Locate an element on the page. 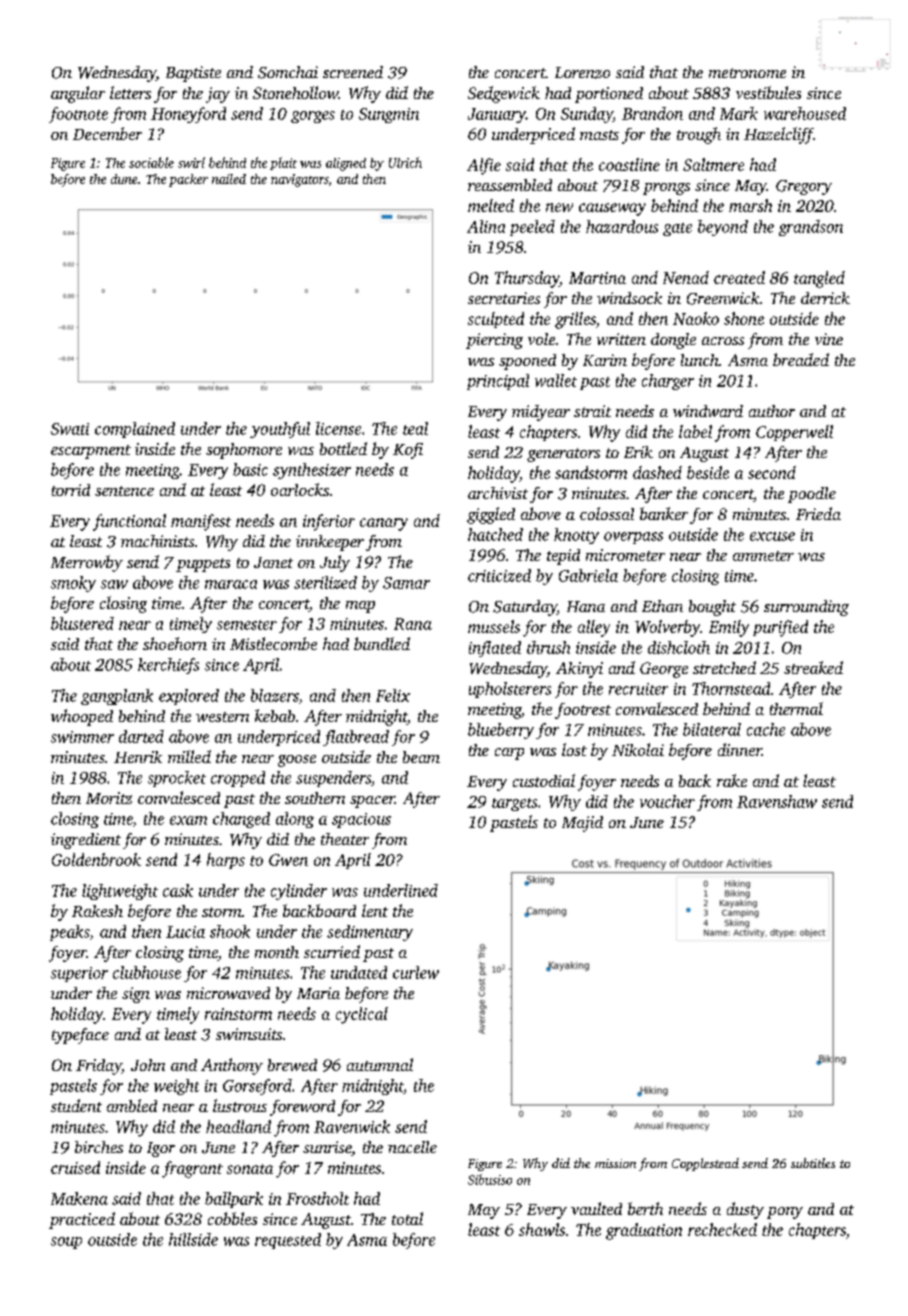 The height and width of the page is (1316, 908). shawls is located at coordinates (542, 1229).
